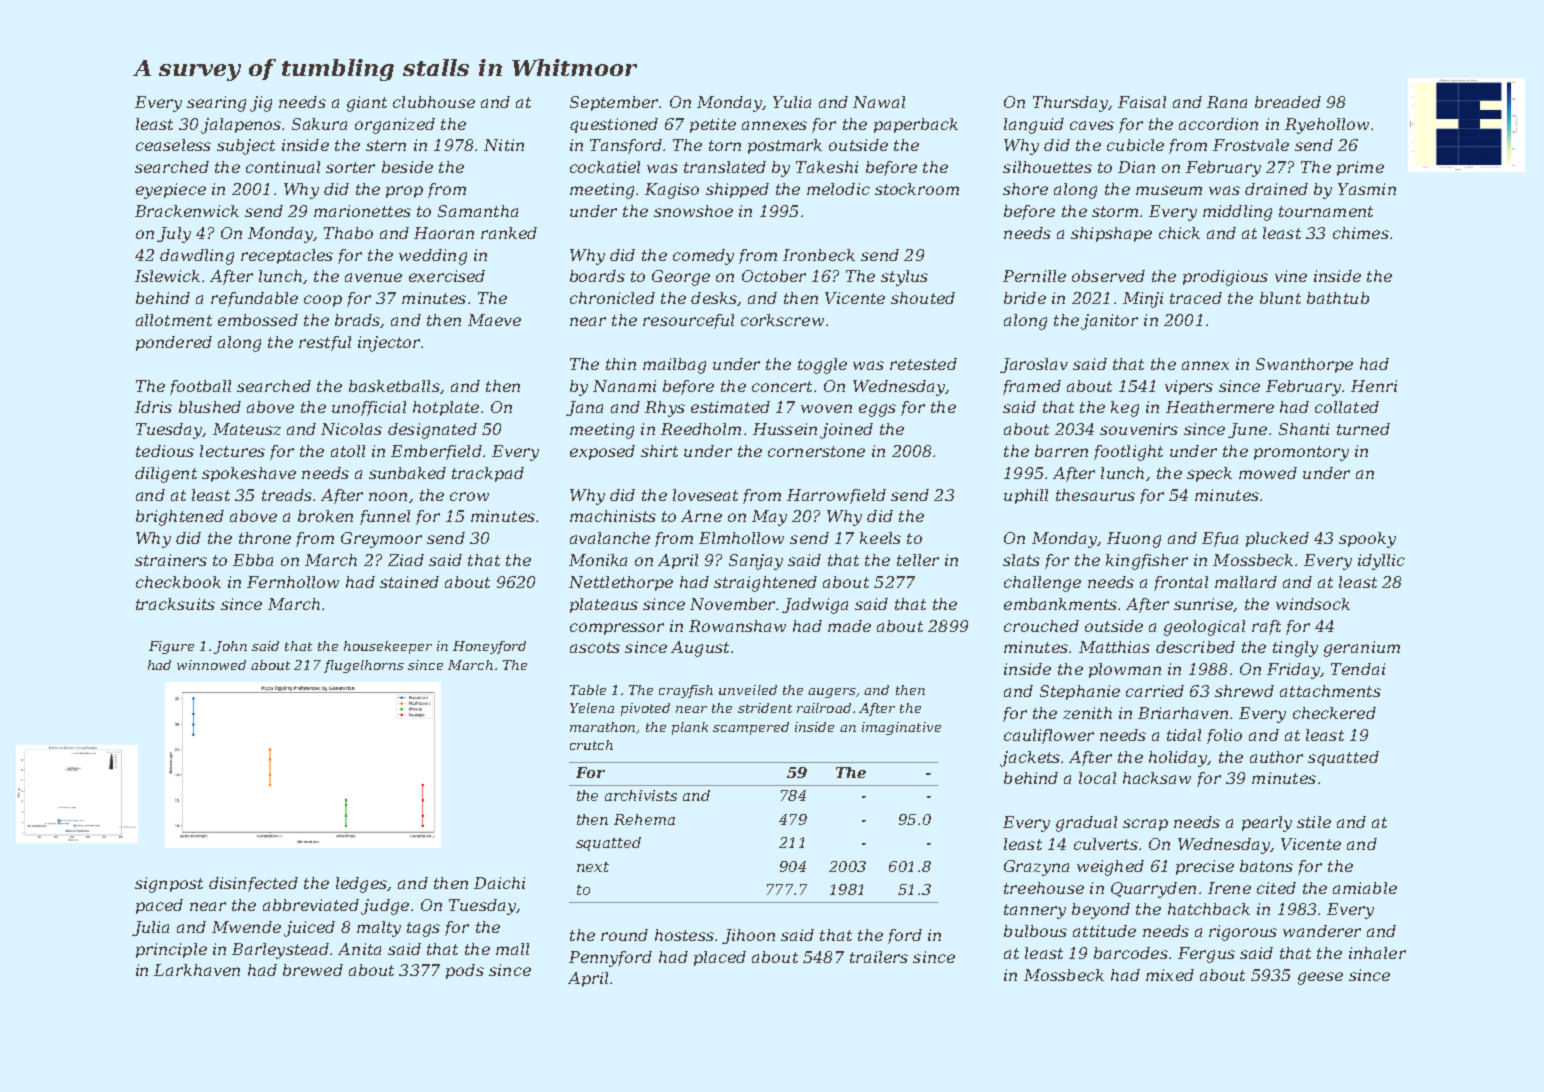 Image resolution: width=1544 pixels, height=1092 pixels. Describe the element at coordinates (200, 387) in the screenshot. I see `football` at that location.
